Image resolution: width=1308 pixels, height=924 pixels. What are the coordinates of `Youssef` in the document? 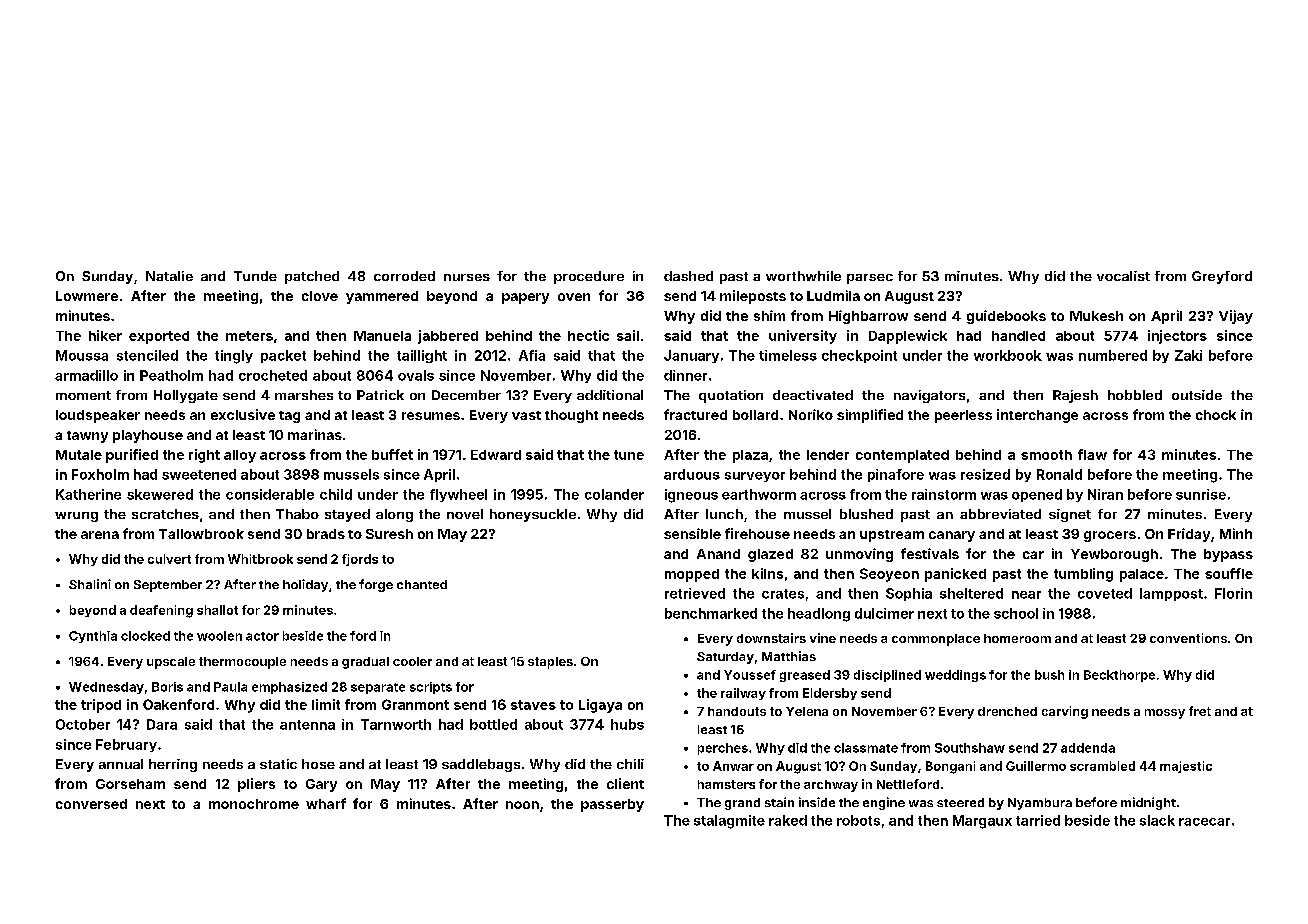 It's located at (750, 675).
